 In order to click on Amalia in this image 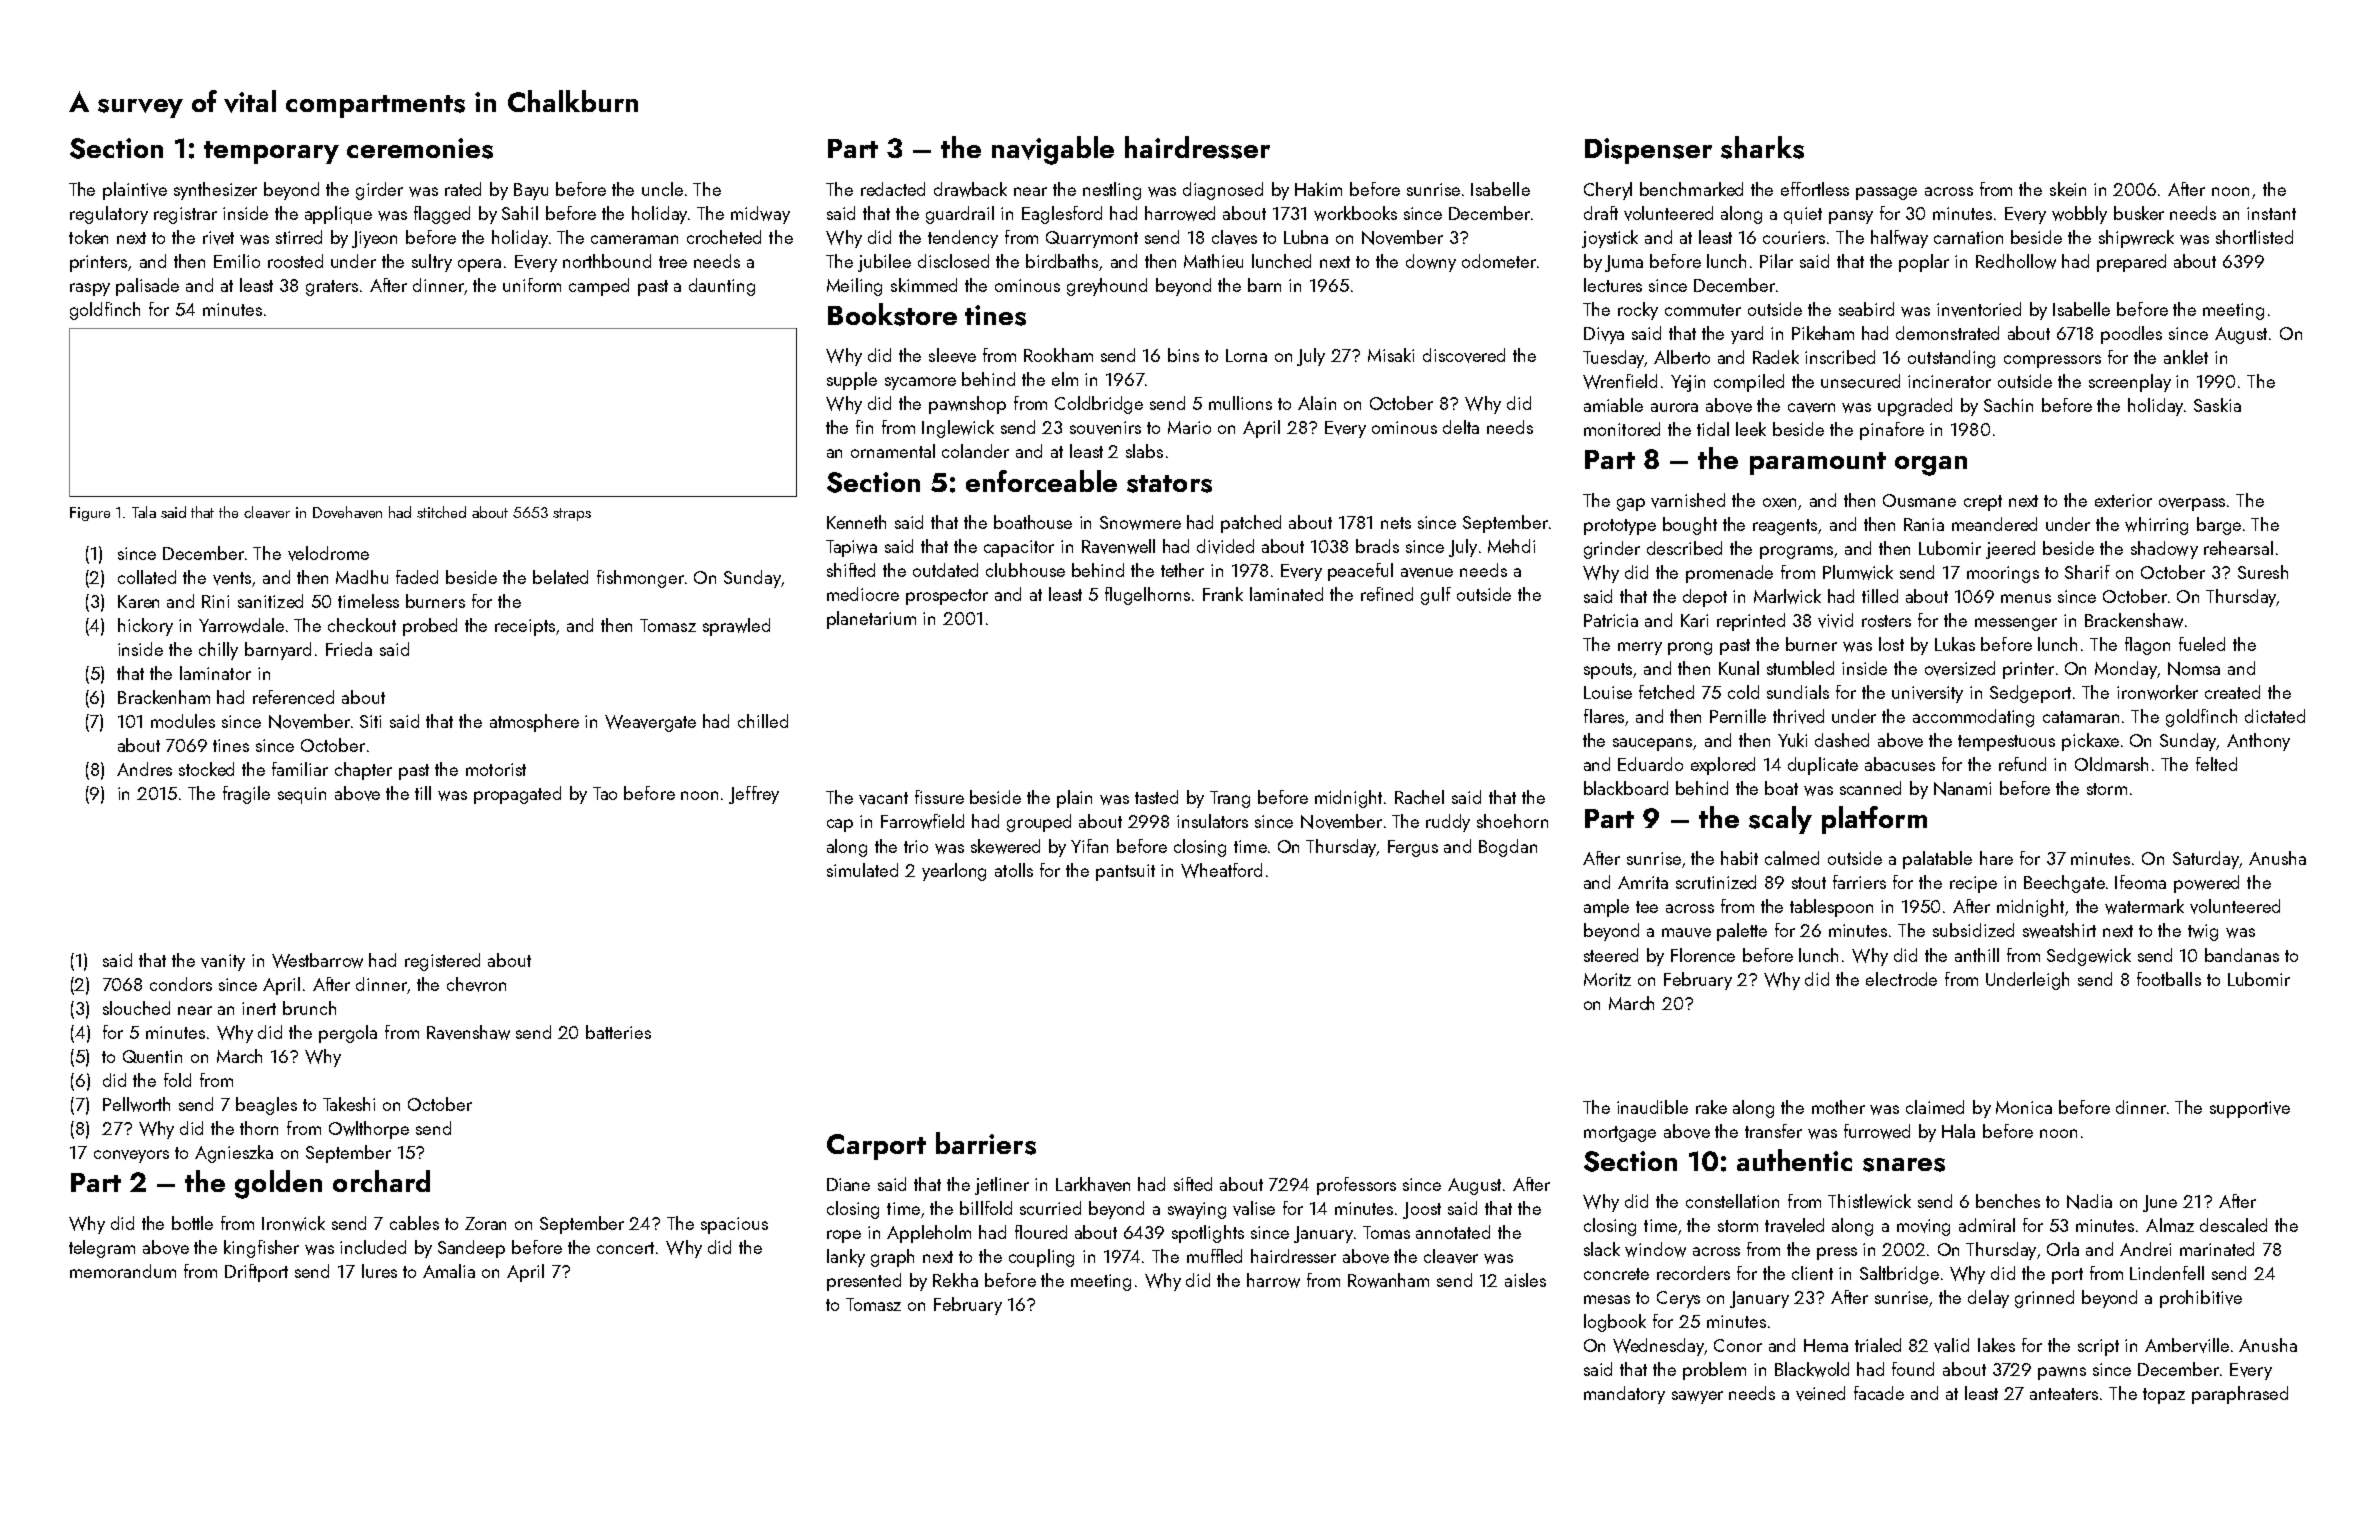, I will do `click(449, 1271)`.
